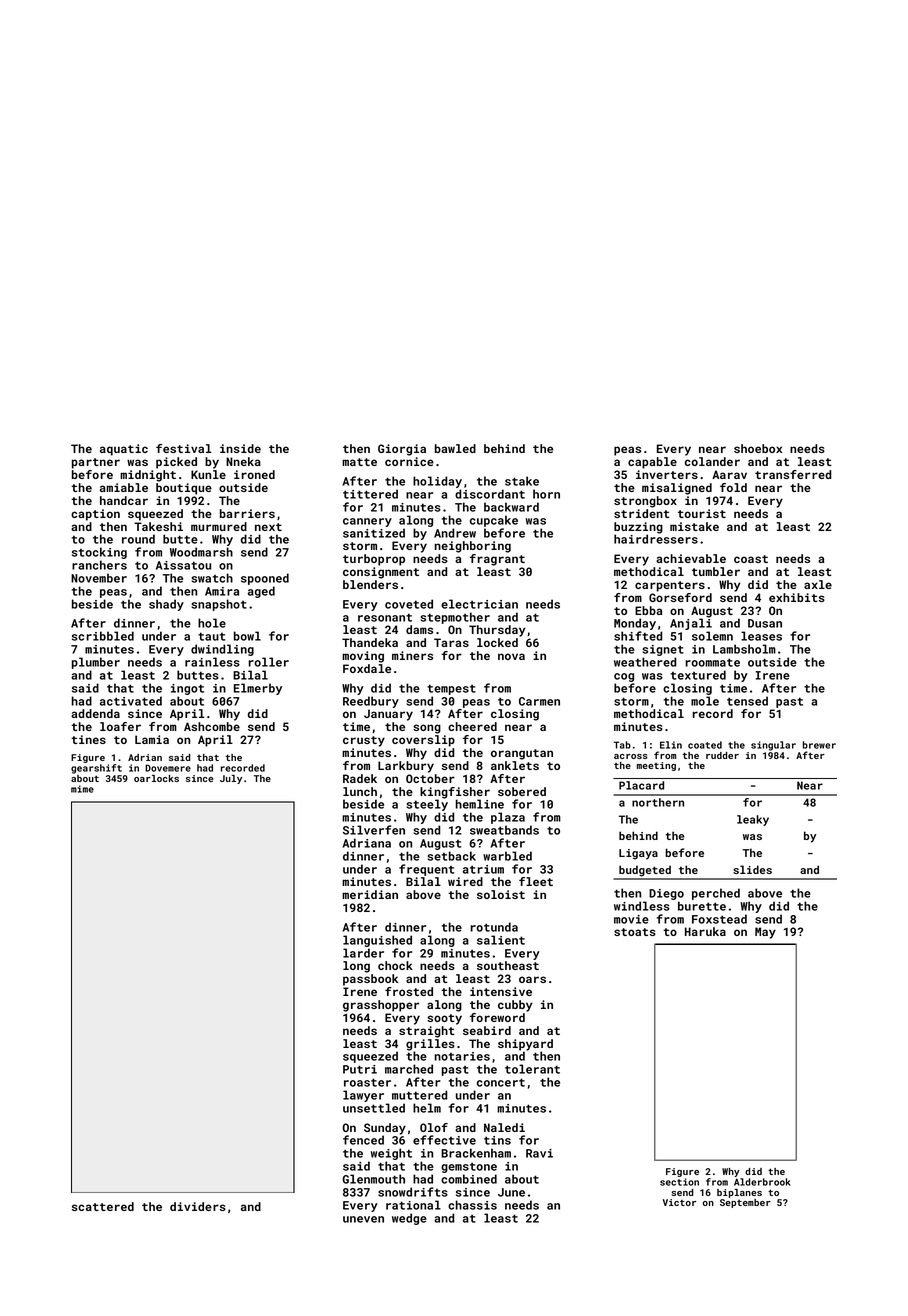  What do you see at coordinates (166, 605) in the image?
I see `shady` at bounding box center [166, 605].
